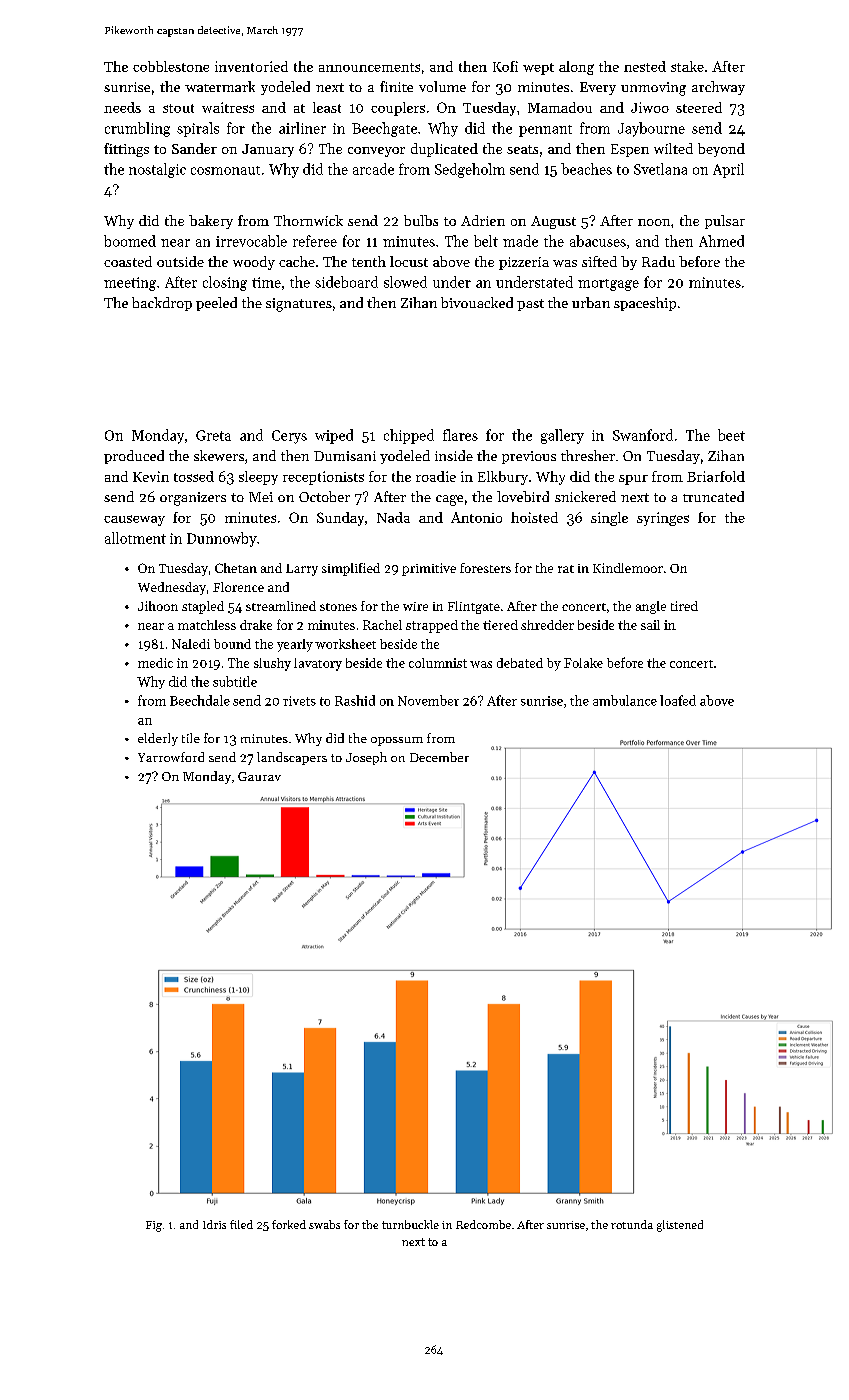 The width and height of the screenshot is (849, 1400). I want to click on rotunda, so click(632, 1224).
